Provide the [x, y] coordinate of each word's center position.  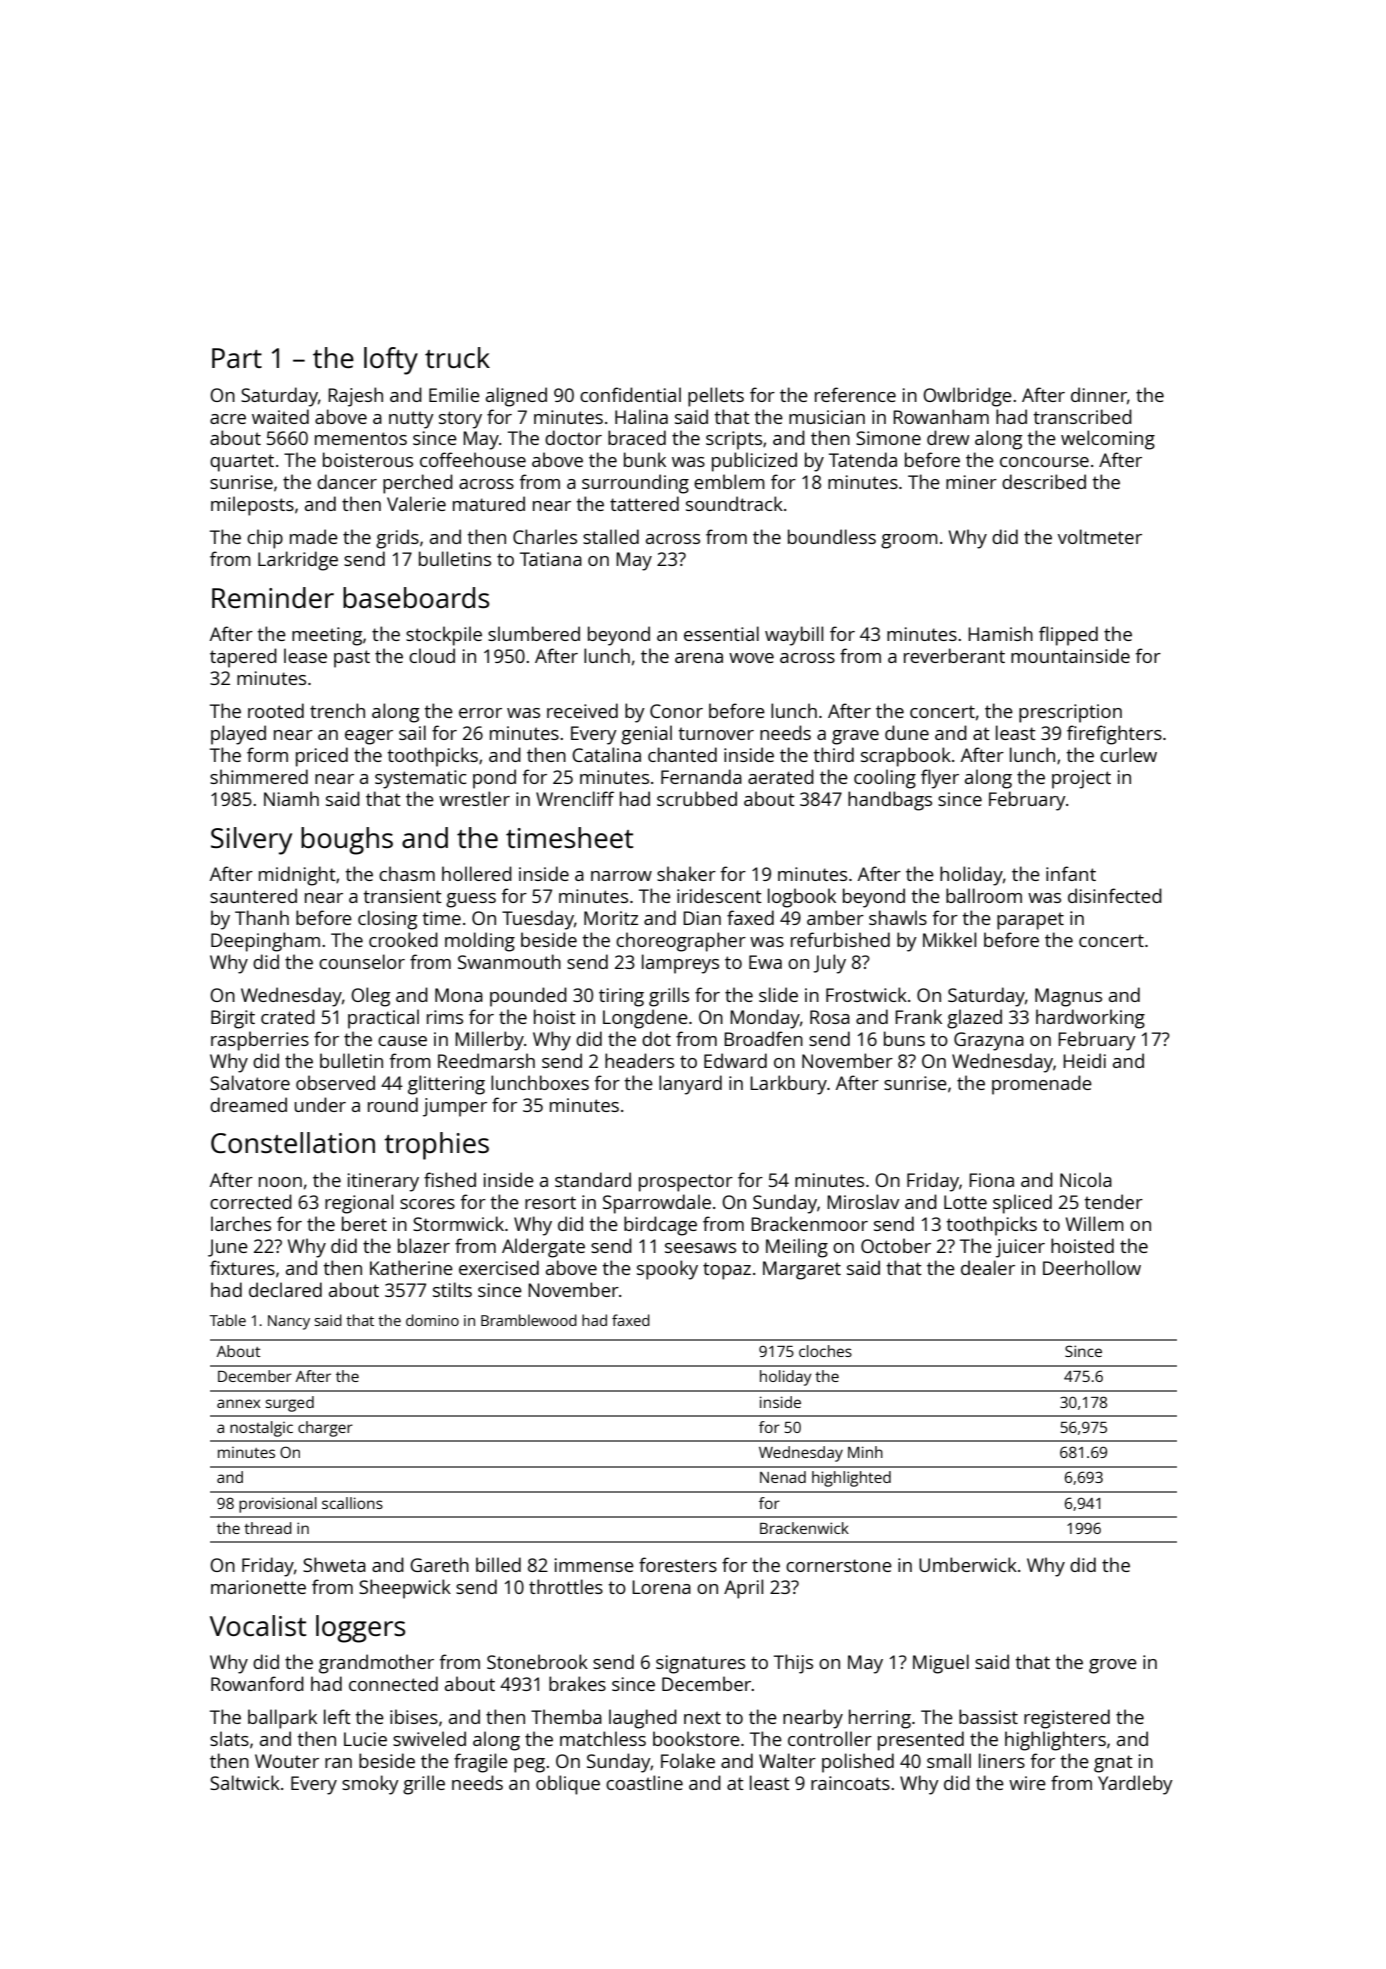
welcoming [1108, 440]
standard [593, 1179]
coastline [644, 1782]
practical [383, 1019]
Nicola [1086, 1179]
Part [237, 358]
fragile [481, 1763]
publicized [754, 462]
